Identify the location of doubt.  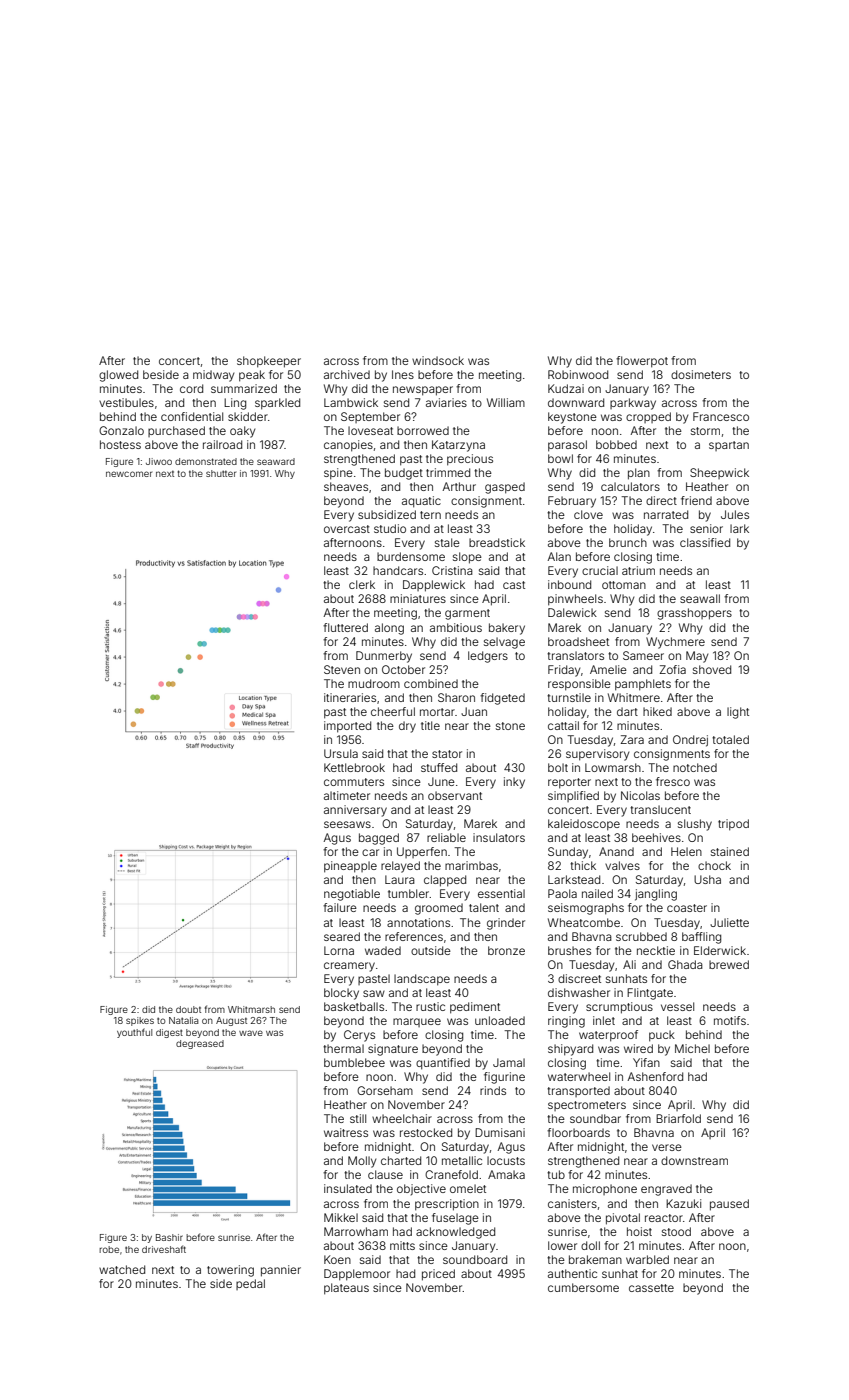
(188, 1009).
